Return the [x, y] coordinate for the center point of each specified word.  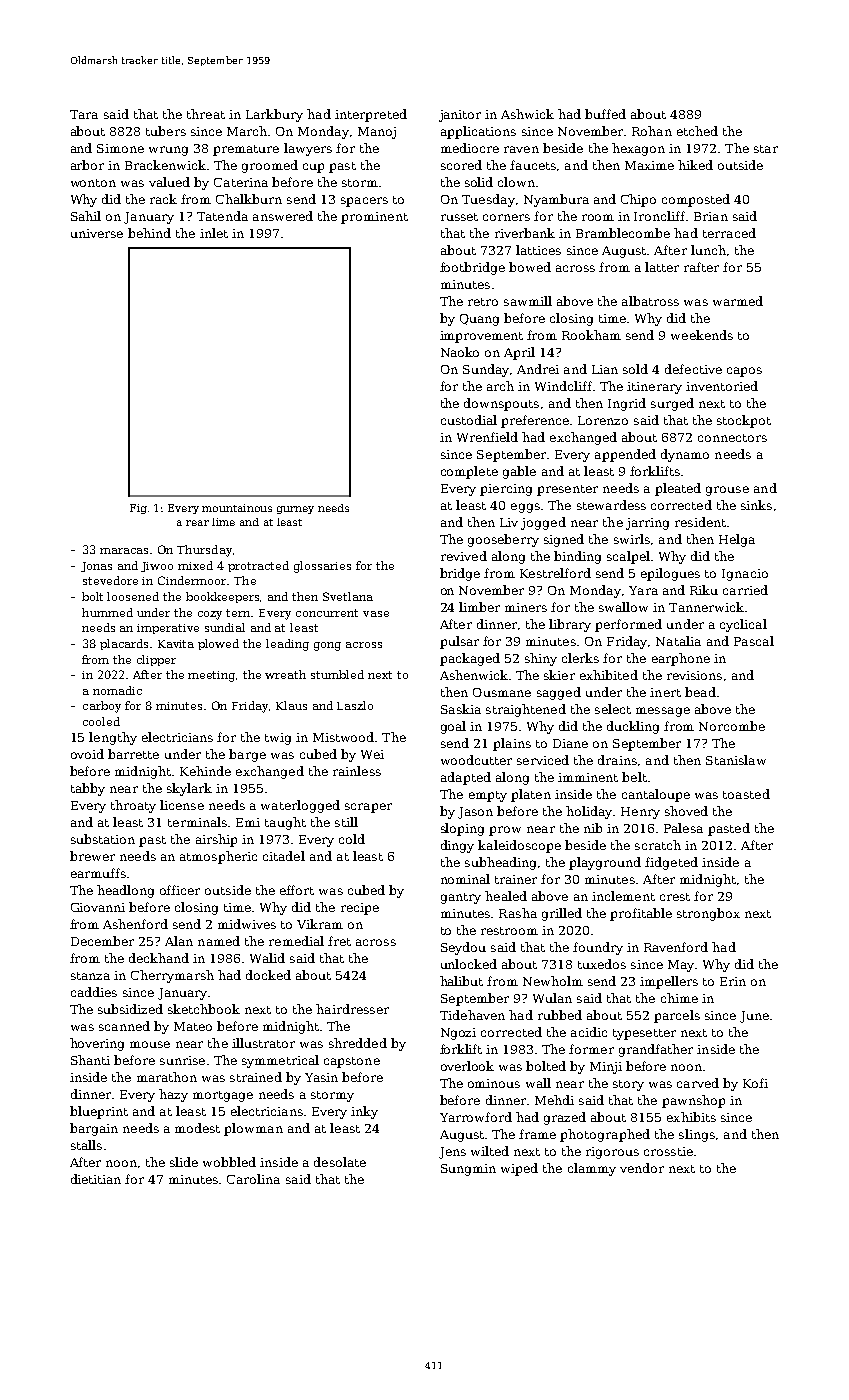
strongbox [708, 914]
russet [459, 217]
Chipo [638, 200]
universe [97, 233]
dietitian [96, 1179]
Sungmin [468, 1170]
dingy [457, 846]
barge [247, 755]
